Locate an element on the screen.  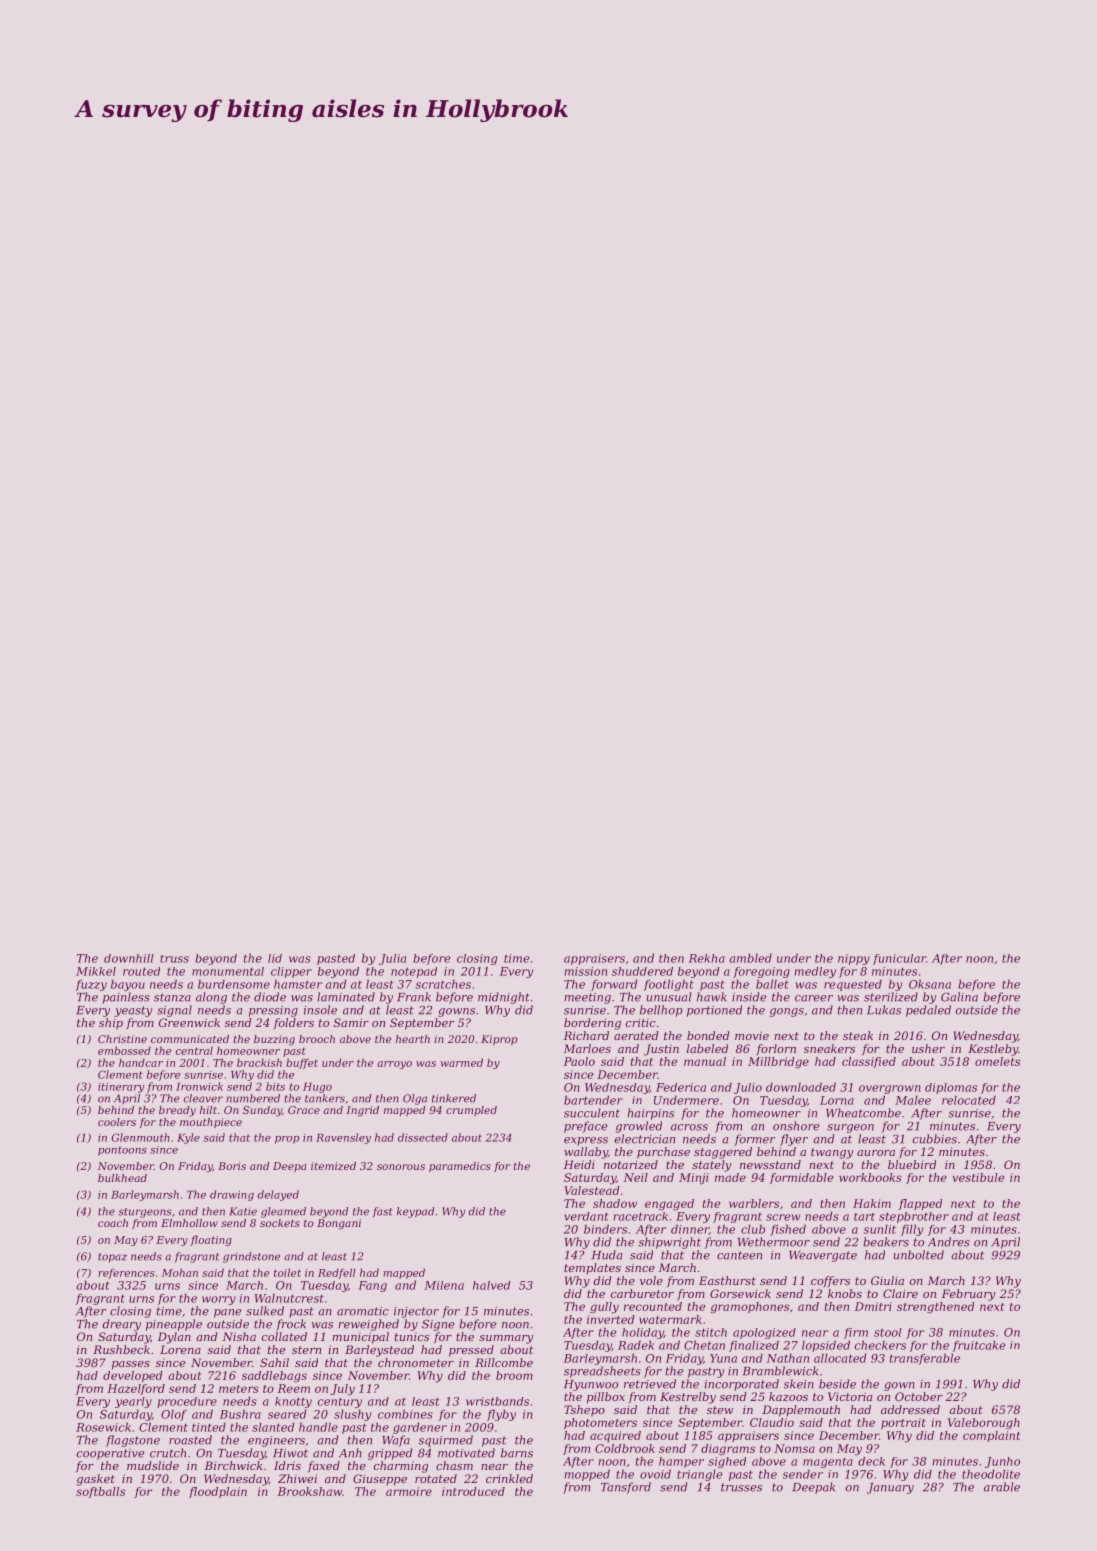
bluebird is located at coordinates (912, 1164).
